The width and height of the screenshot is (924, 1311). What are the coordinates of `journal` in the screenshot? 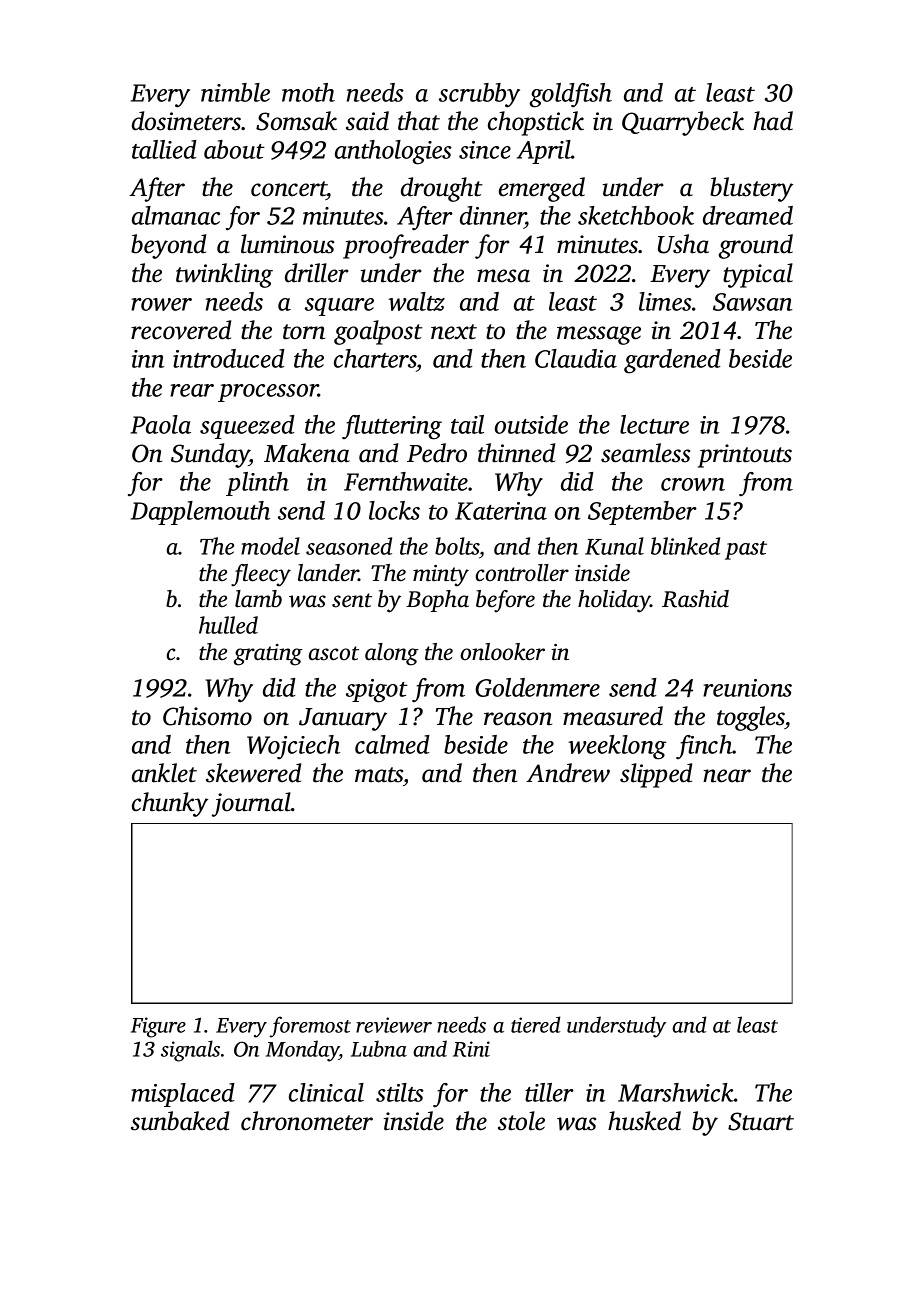 It's located at (251, 804).
